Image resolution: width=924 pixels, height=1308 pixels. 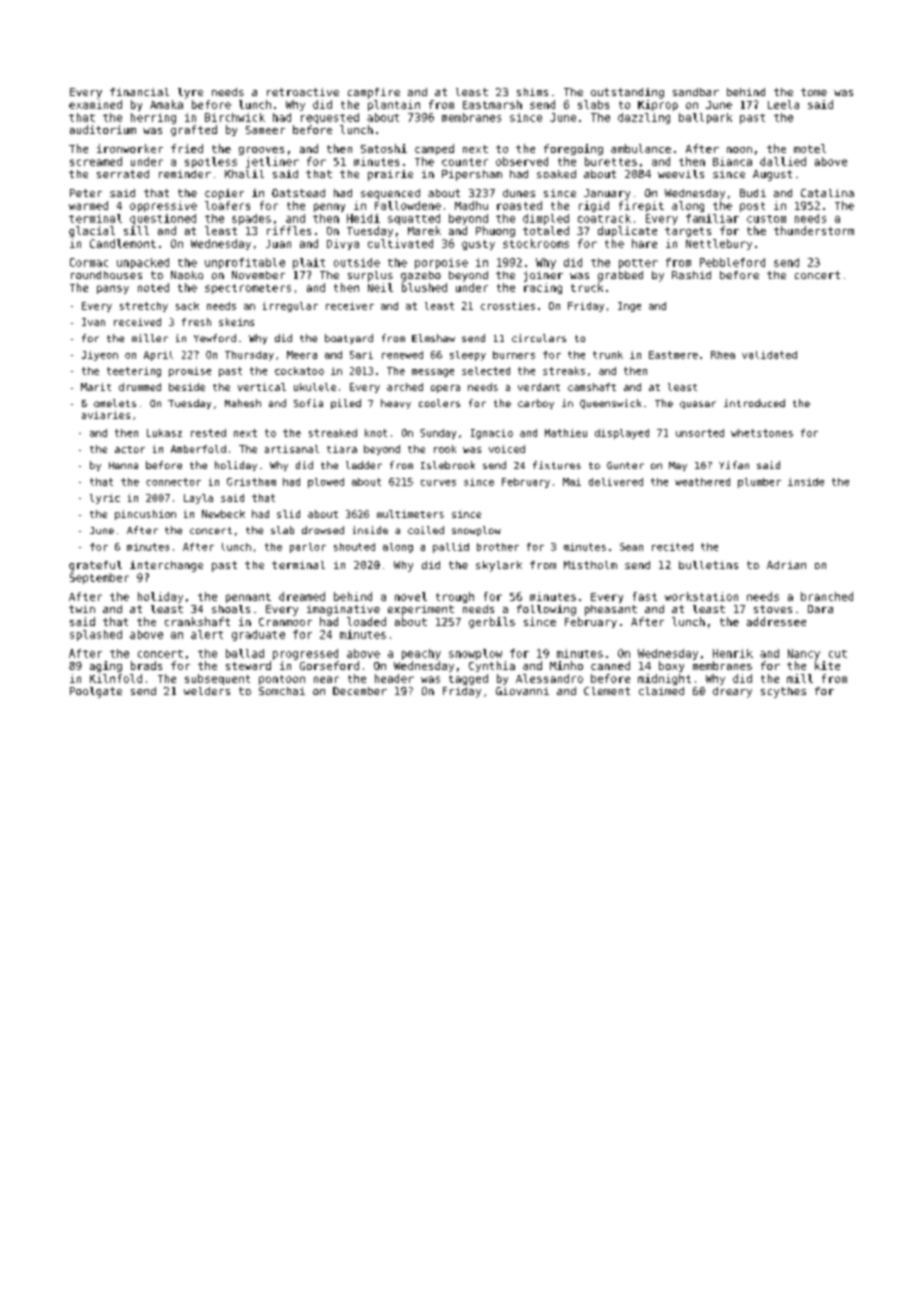 What do you see at coordinates (158, 356) in the document?
I see `April` at bounding box center [158, 356].
